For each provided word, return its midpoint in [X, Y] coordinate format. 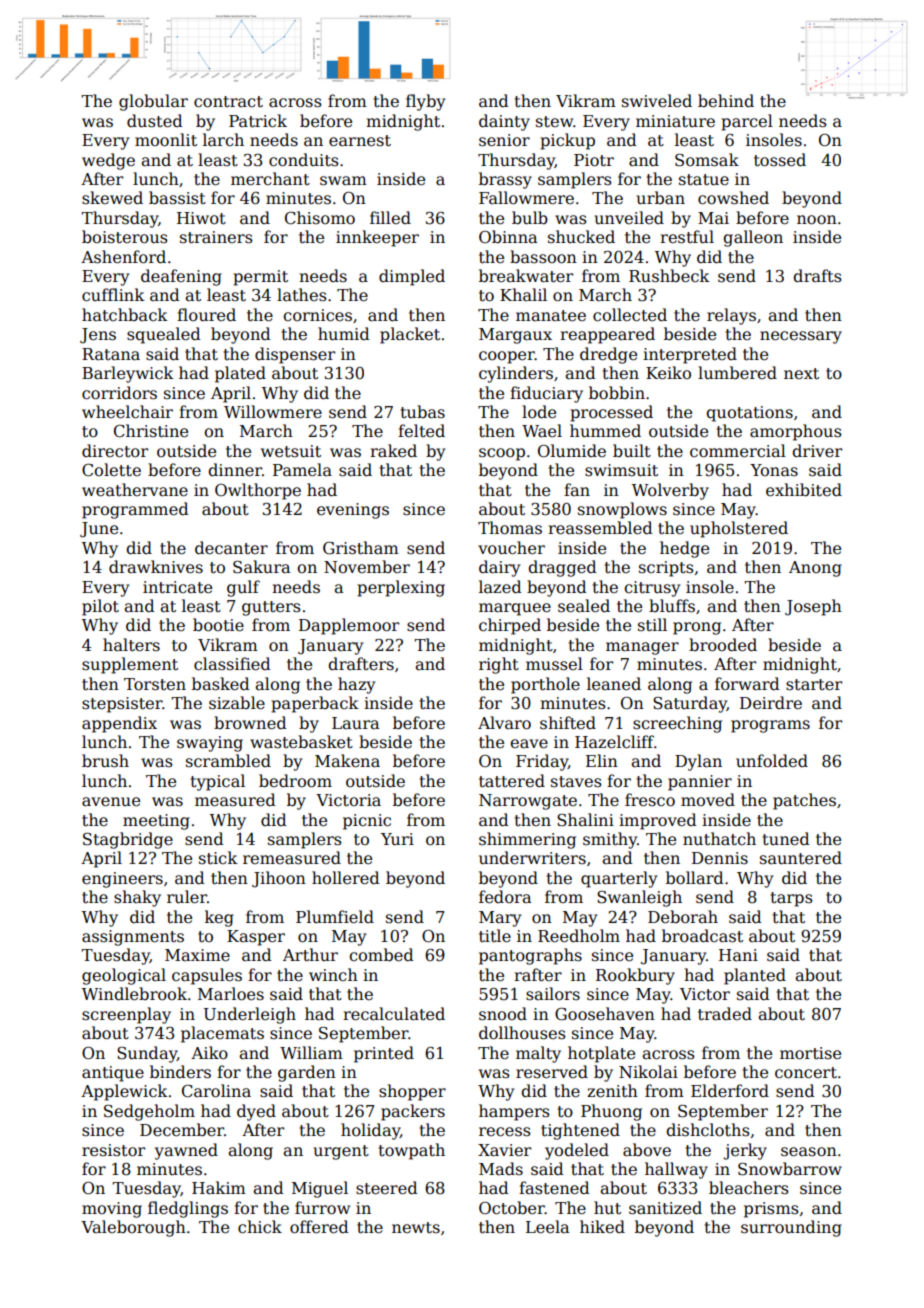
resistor [113, 1150]
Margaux [515, 336]
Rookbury [635, 976]
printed [384, 1054]
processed [611, 413]
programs [770, 726]
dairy [499, 568]
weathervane [135, 490]
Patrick [258, 121]
